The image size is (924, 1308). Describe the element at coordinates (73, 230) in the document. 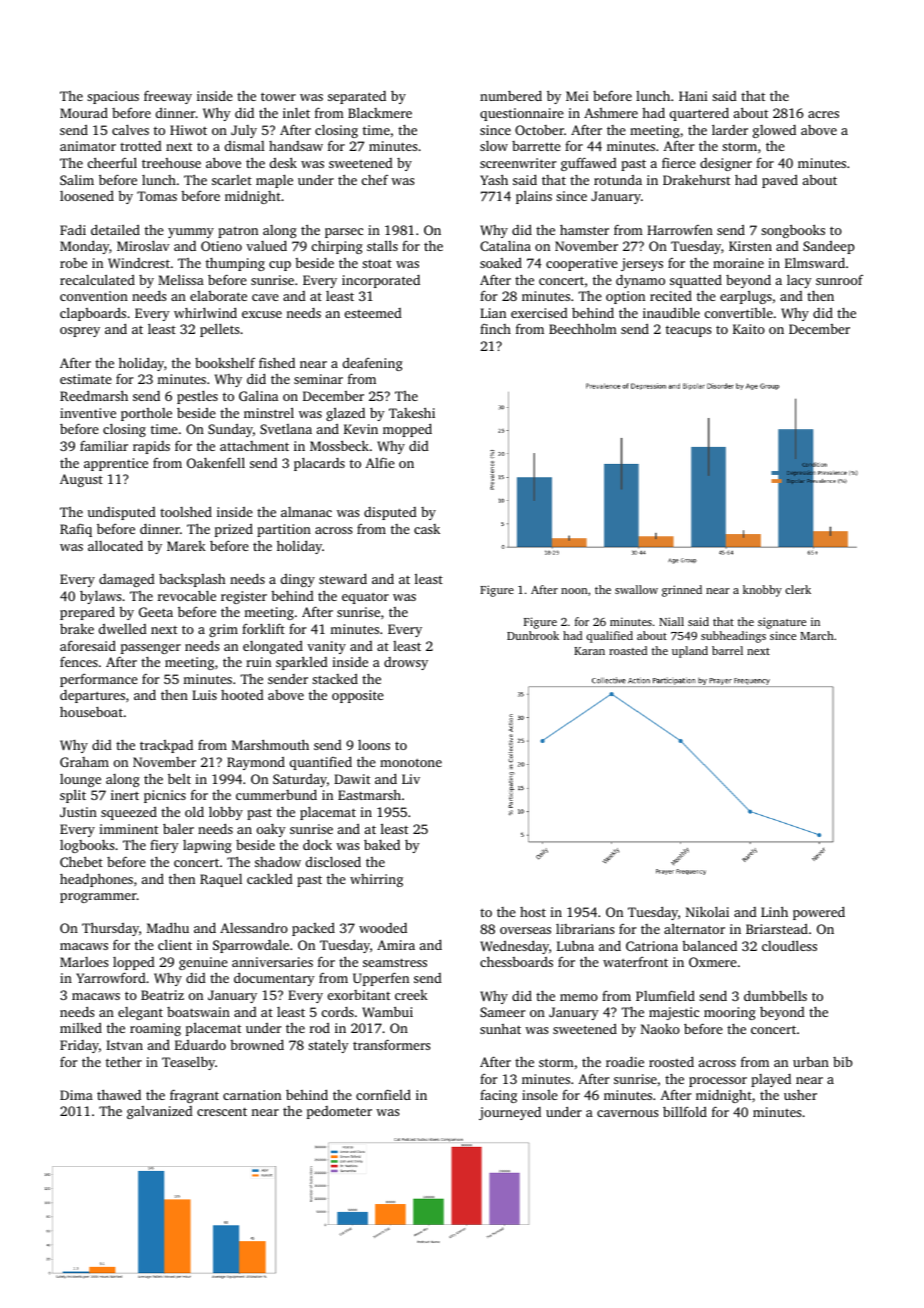

I see `Fadi` at that location.
